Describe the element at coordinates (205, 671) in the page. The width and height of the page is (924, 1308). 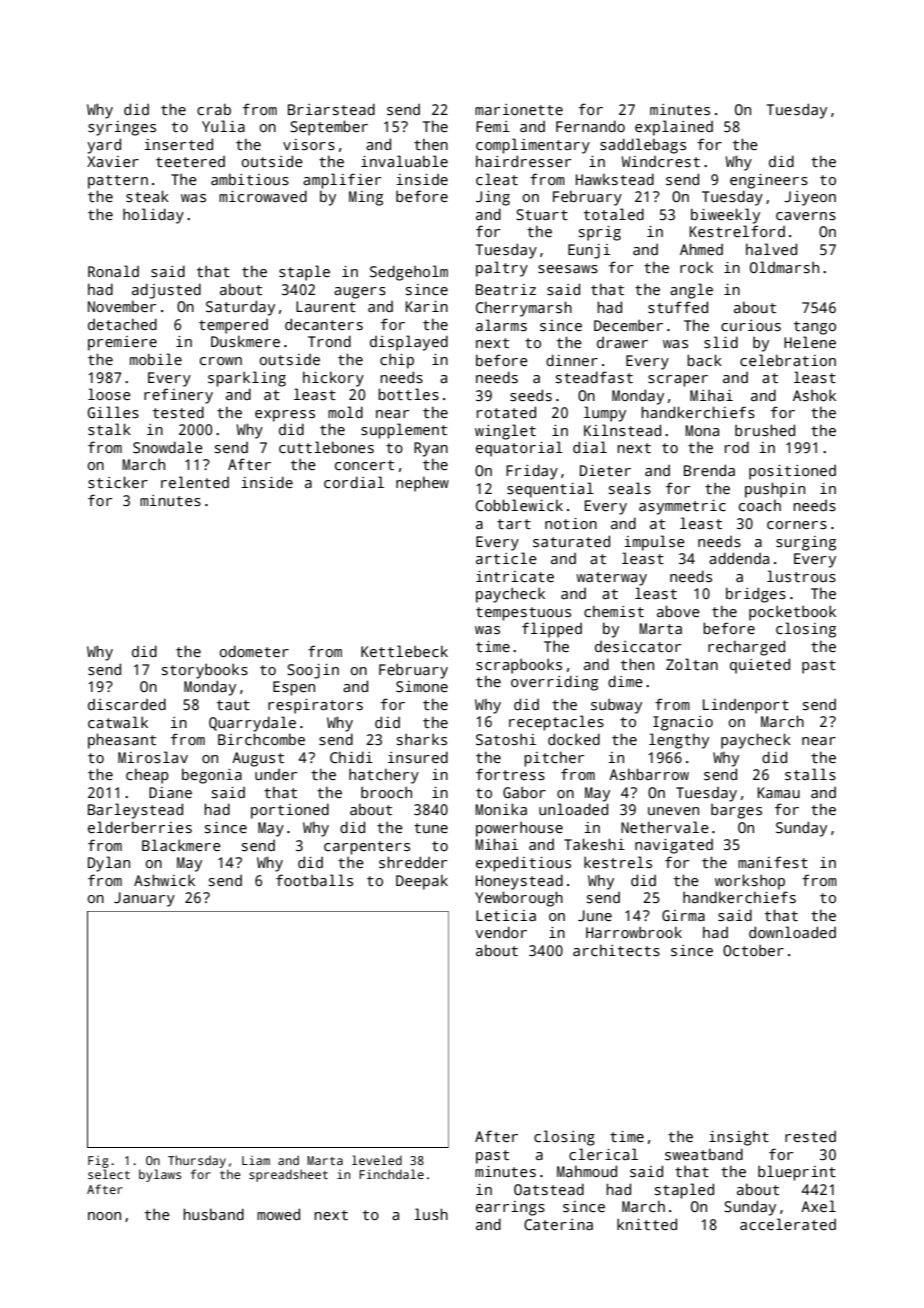
I see `storybooks` at that location.
